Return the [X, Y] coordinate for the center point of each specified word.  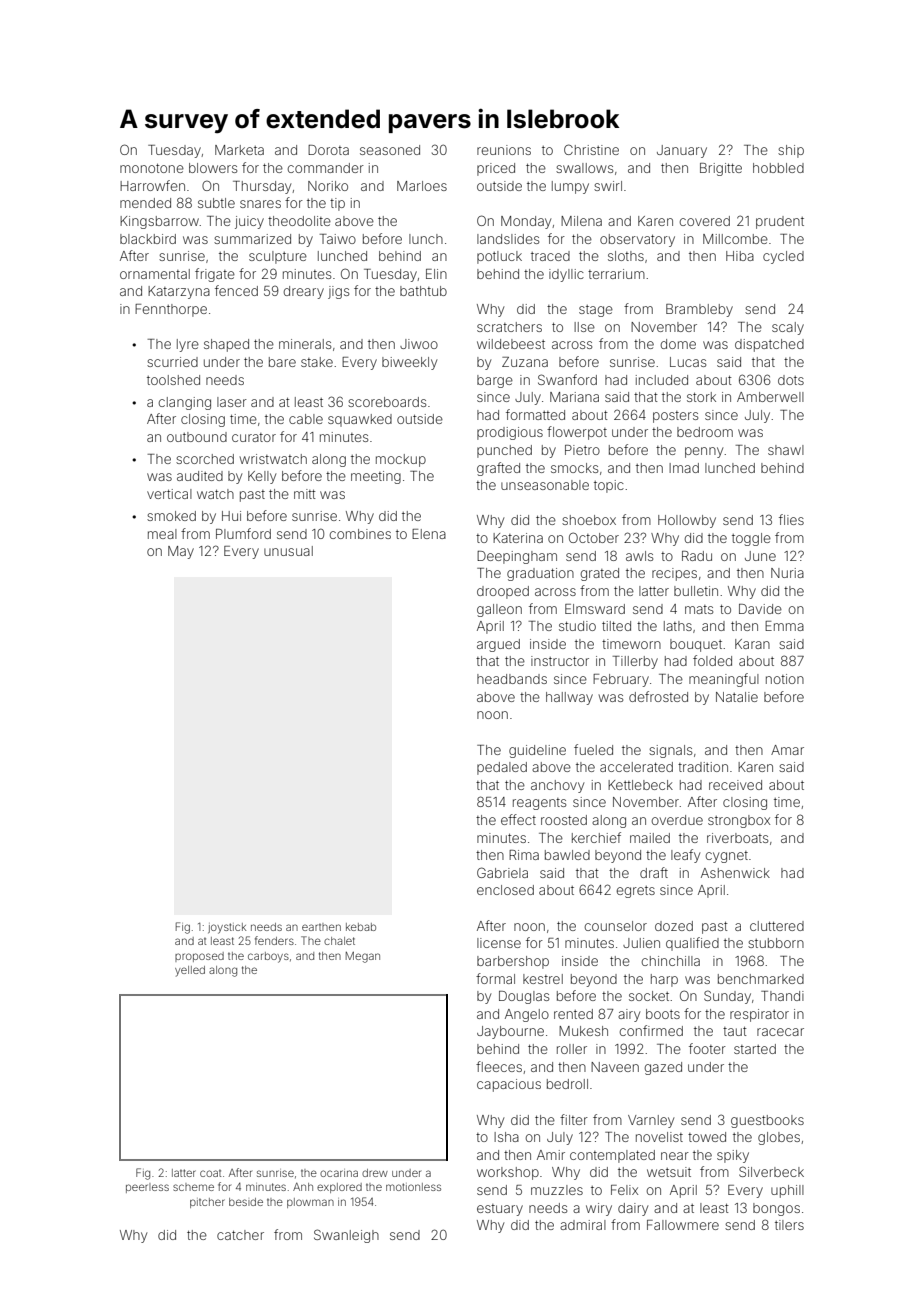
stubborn [776, 943]
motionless [413, 1187]
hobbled [778, 168]
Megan [363, 957]
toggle [751, 539]
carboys [268, 957]
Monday [526, 222]
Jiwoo [419, 344]
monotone [152, 168]
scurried [172, 362]
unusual [288, 551]
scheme [193, 1187]
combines [360, 534]
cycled [783, 257]
